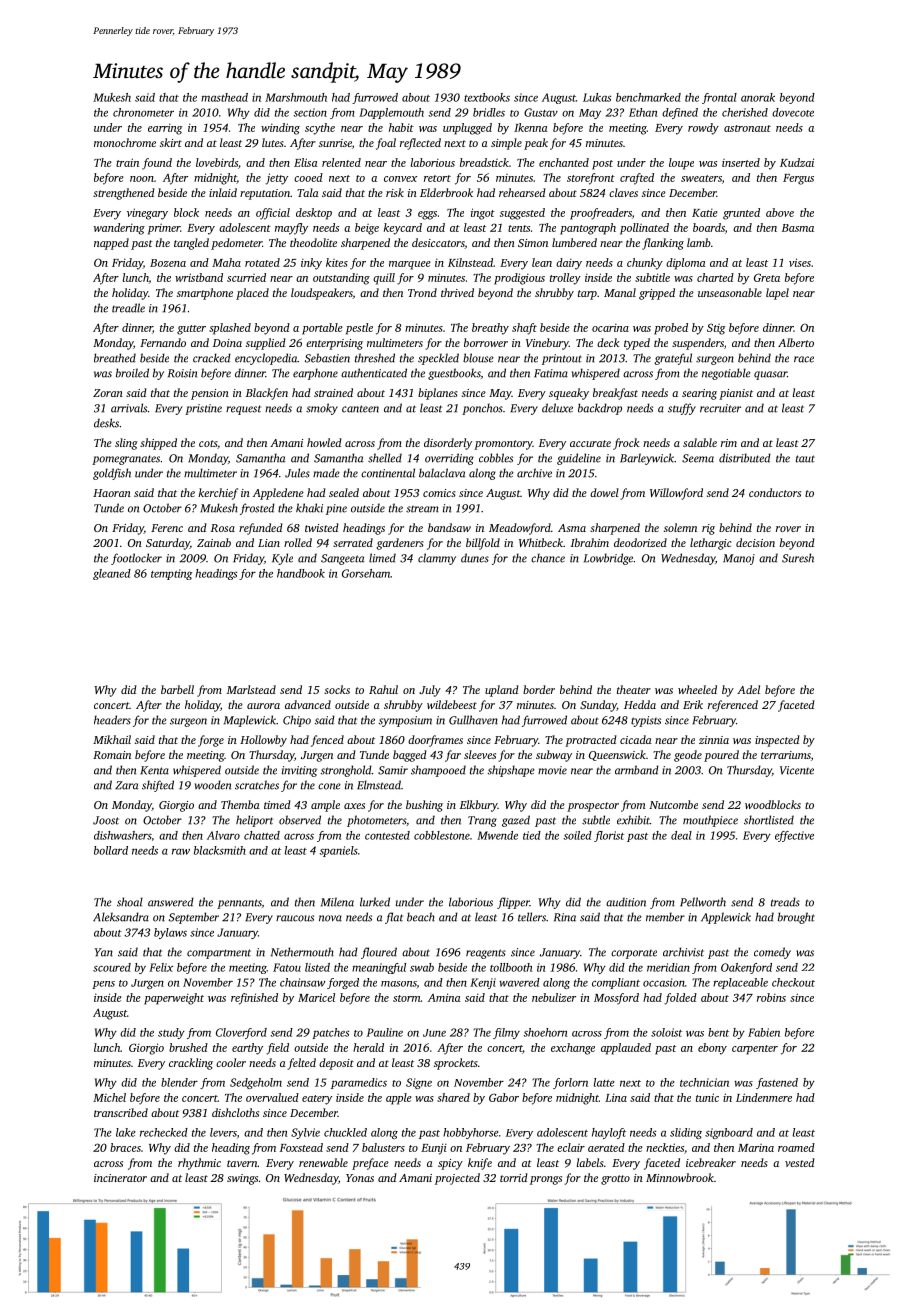 Image resolution: width=908 pixels, height=1316 pixels. I want to click on axes, so click(354, 806).
